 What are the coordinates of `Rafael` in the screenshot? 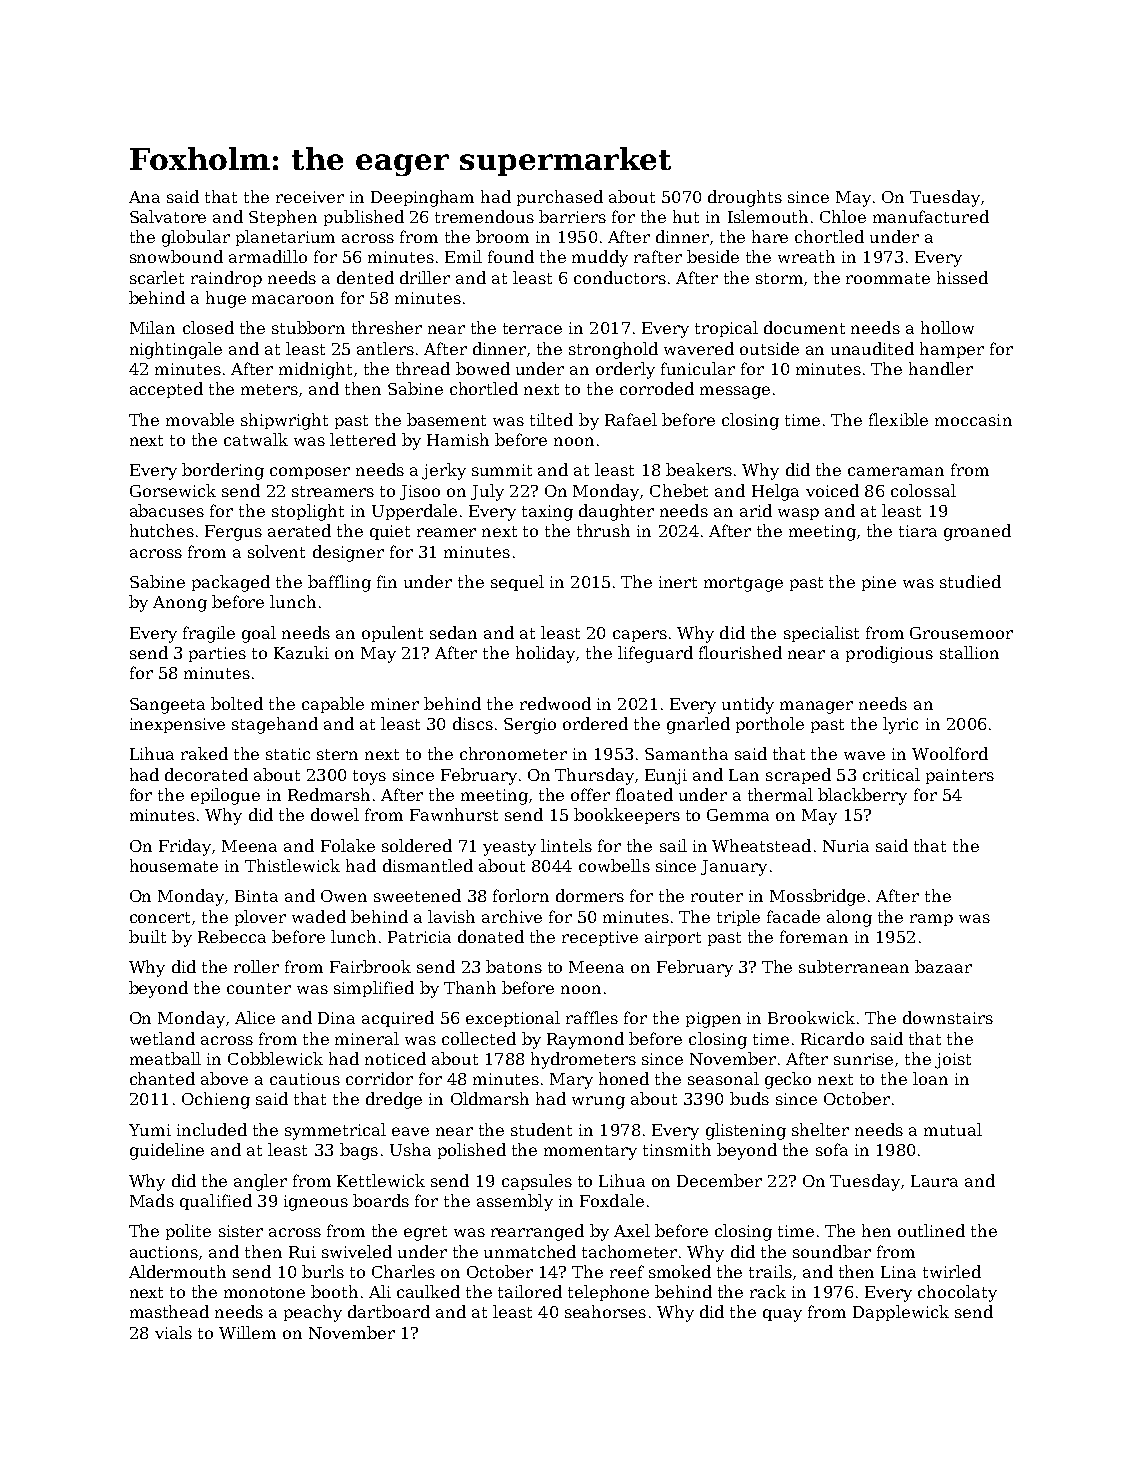 It's located at (631, 419).
